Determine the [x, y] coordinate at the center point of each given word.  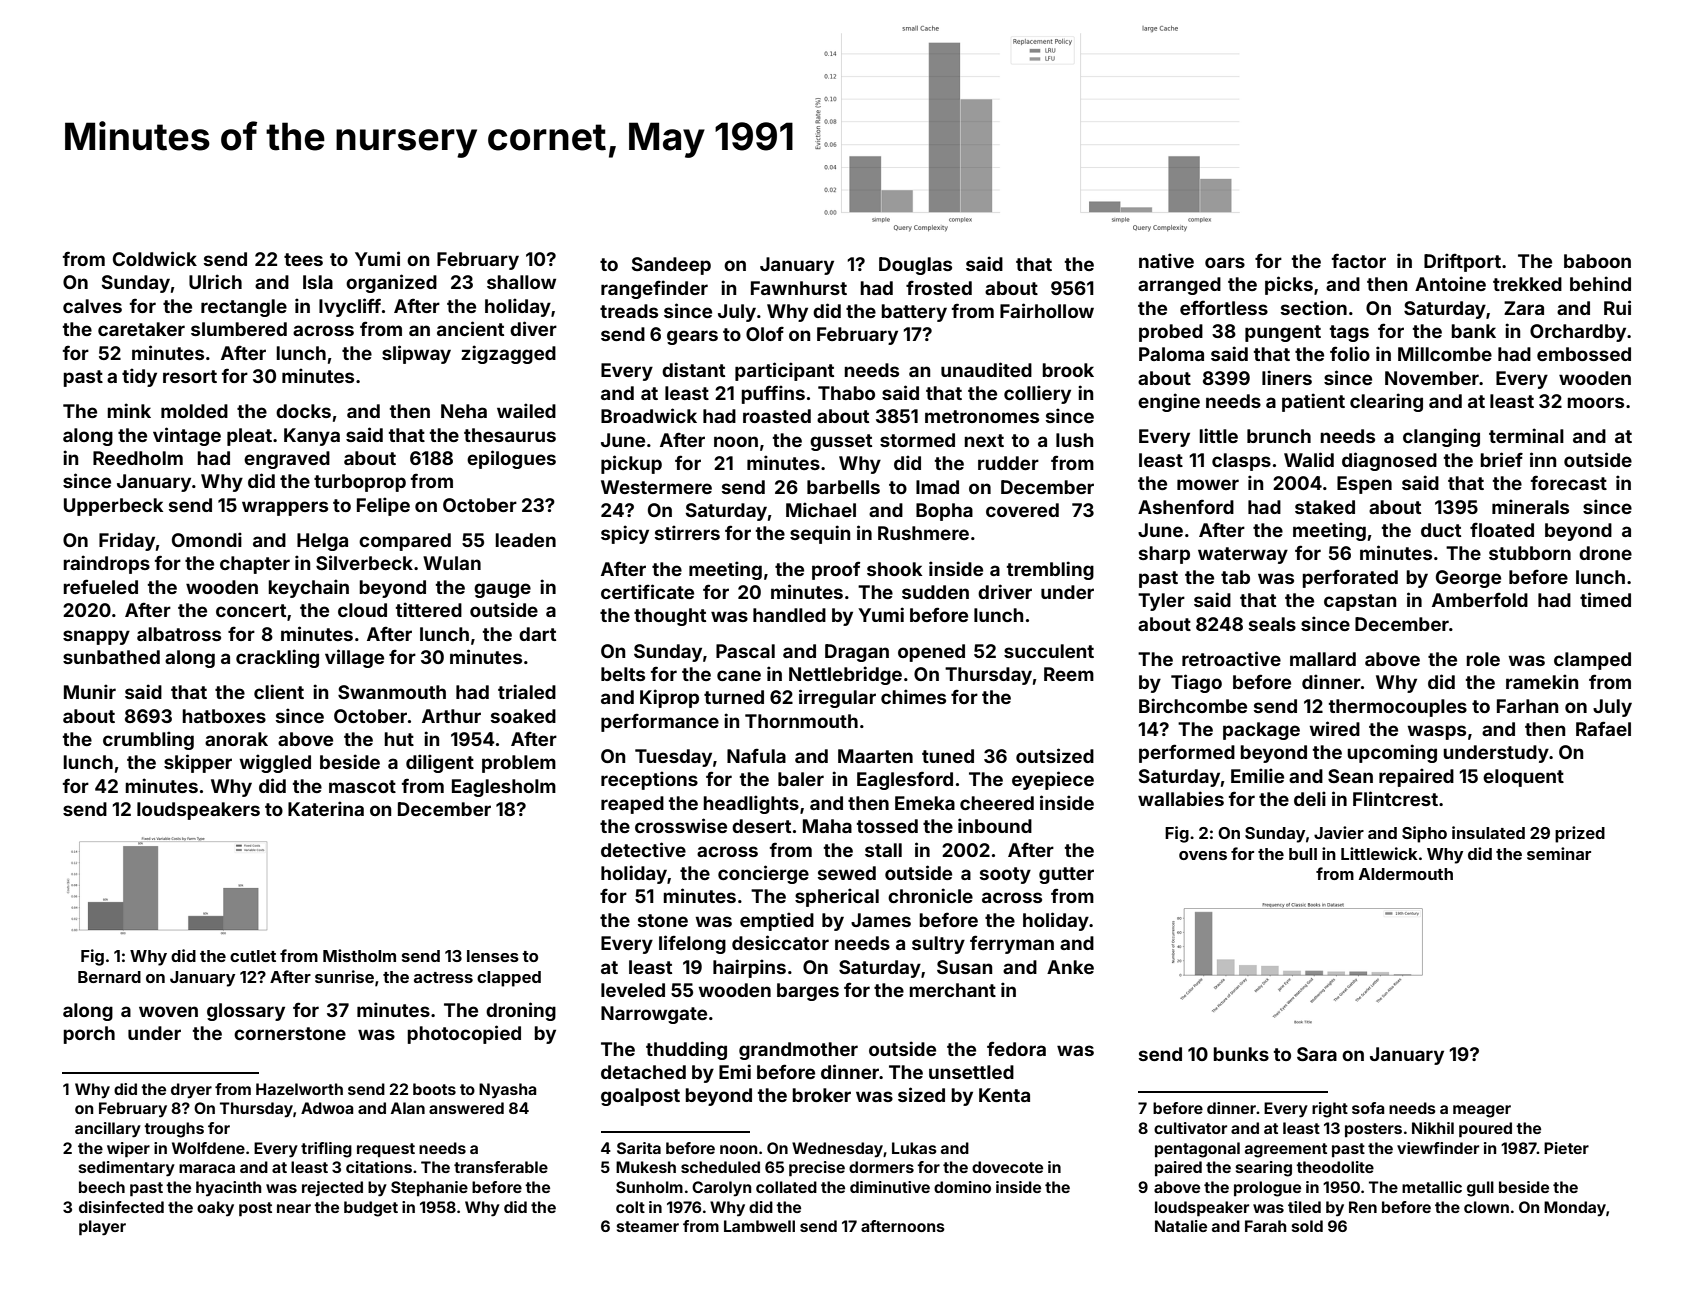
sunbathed [111, 657]
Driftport [1462, 262]
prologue [1267, 1189]
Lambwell [759, 1226]
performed [1187, 753]
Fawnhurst [799, 288]
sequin [820, 534]
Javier [1339, 832]
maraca [207, 1168]
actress [443, 977]
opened [931, 653]
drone [1605, 553]
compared [405, 542]
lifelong [692, 944]
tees [303, 259]
